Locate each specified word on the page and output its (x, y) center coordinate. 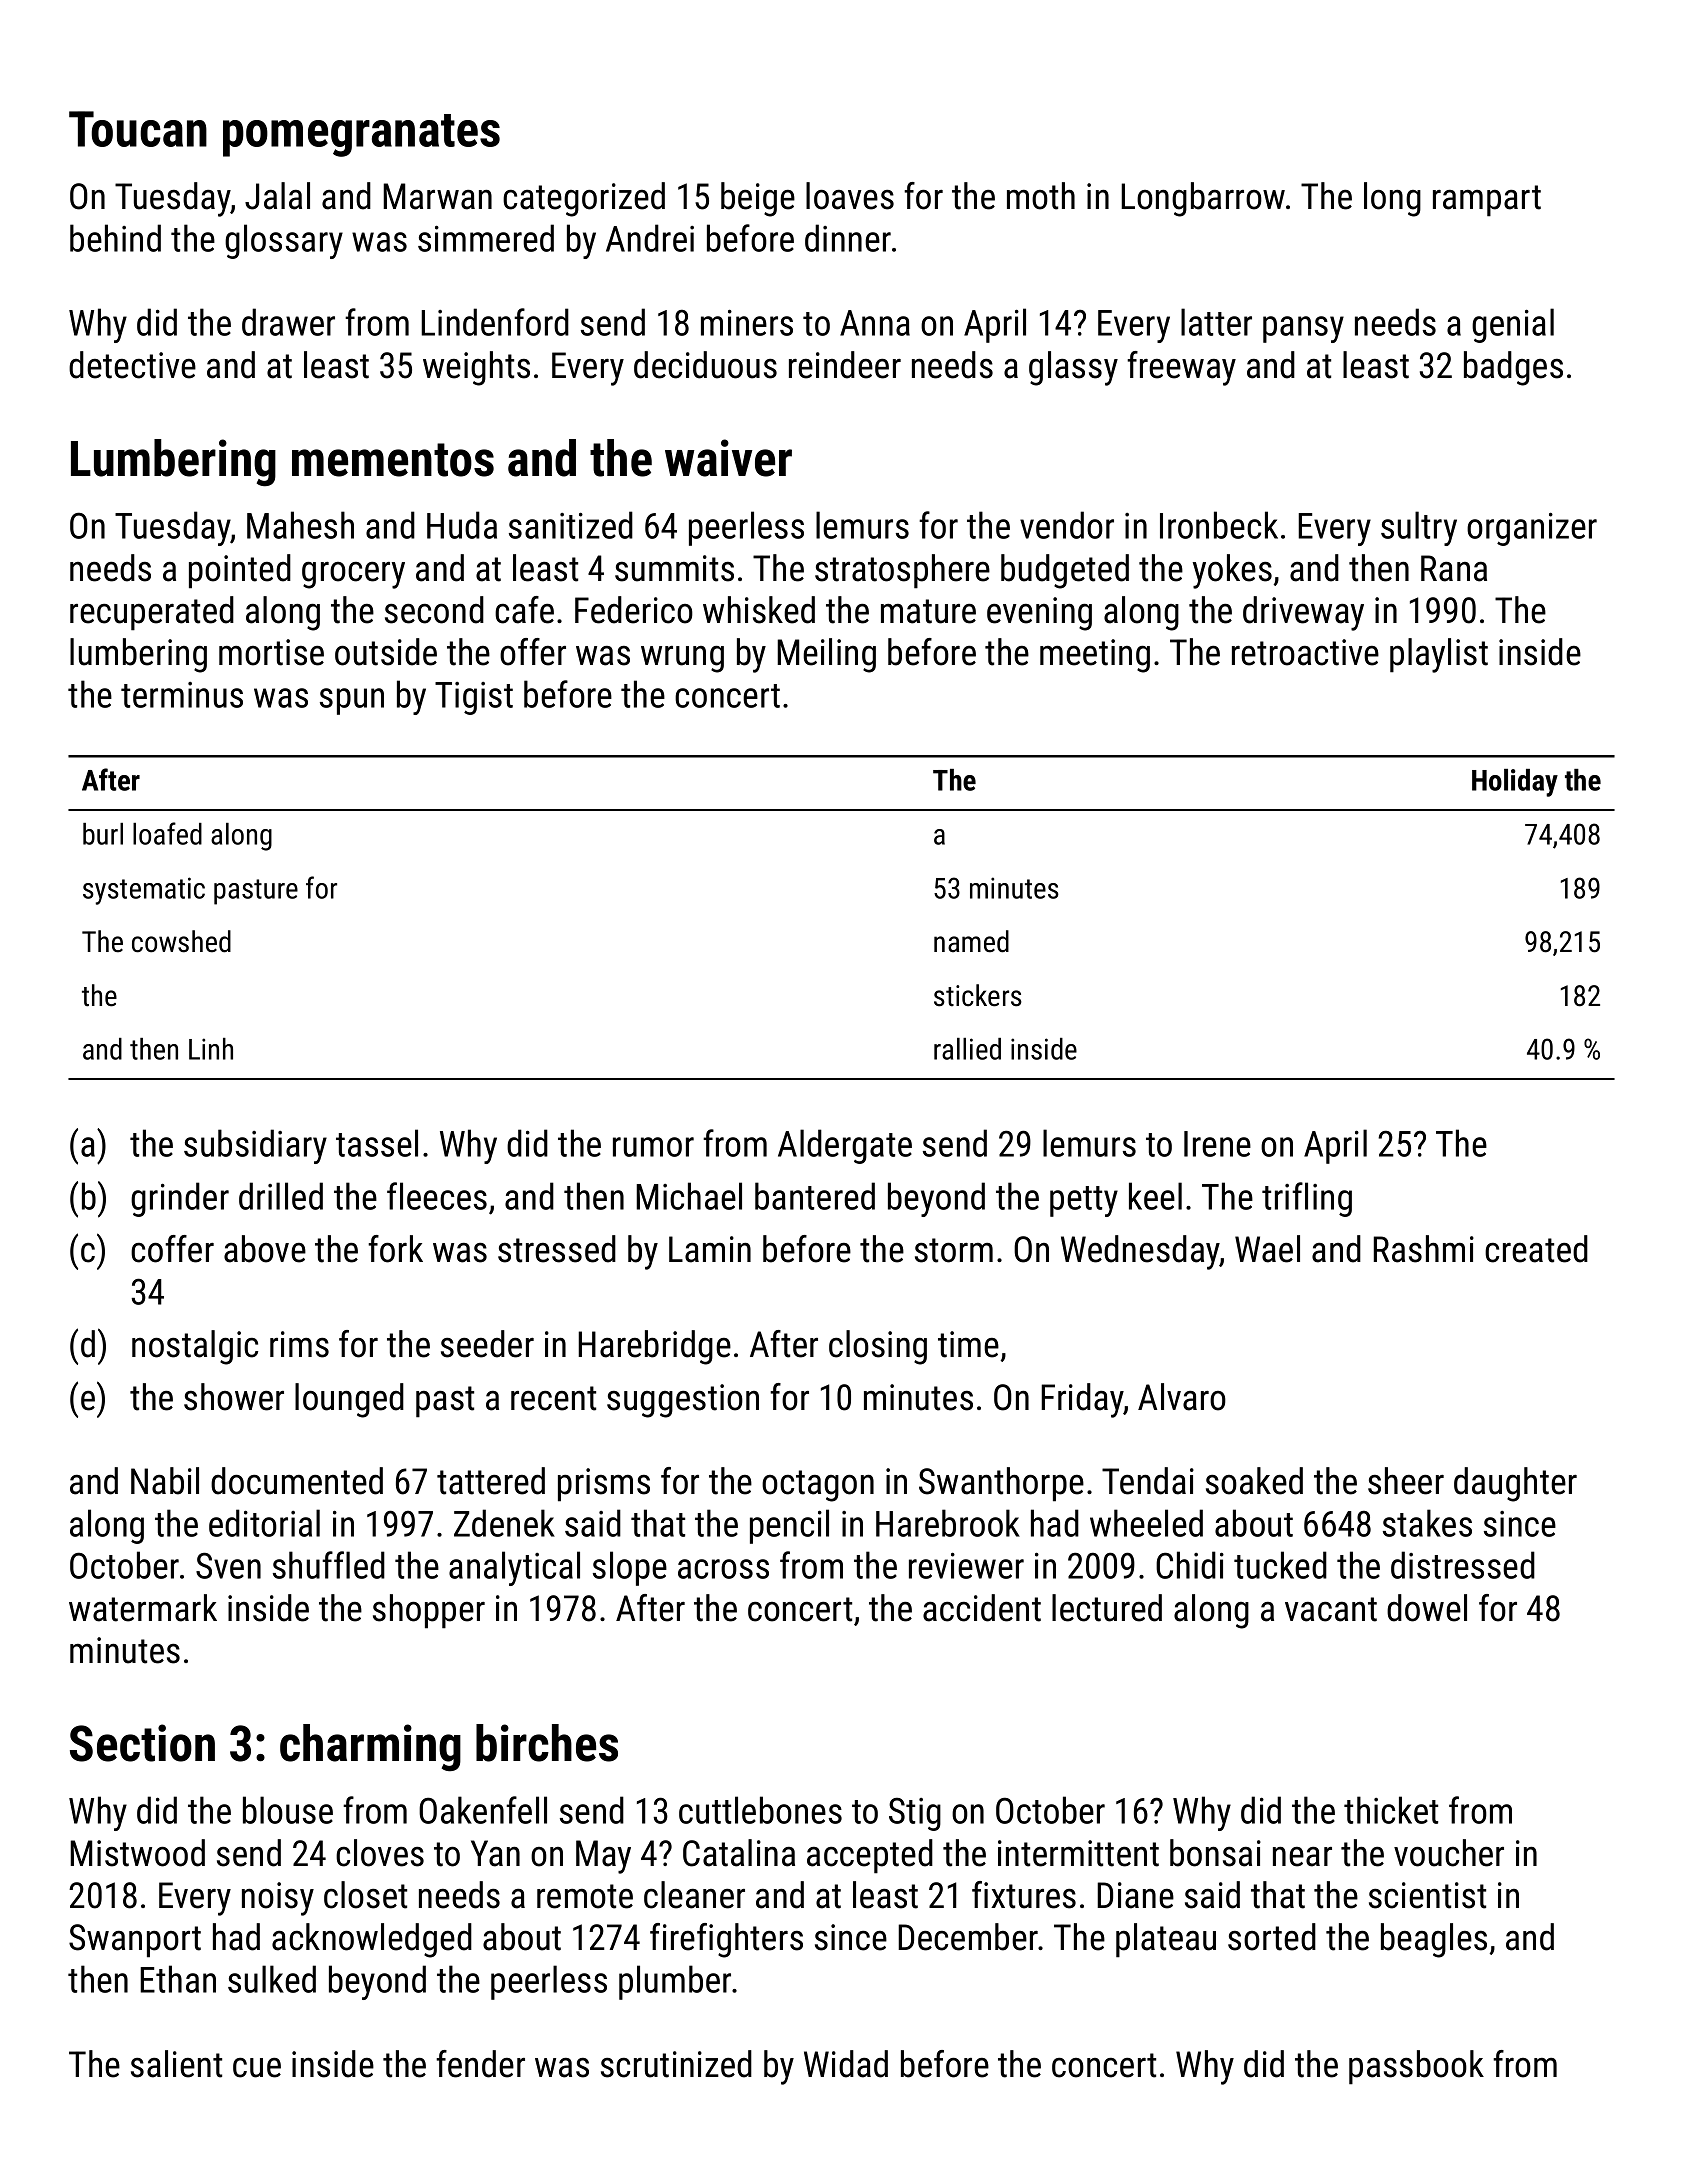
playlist (1439, 655)
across (723, 1569)
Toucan (138, 129)
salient (176, 2064)
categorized (584, 199)
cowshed (181, 941)
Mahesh (300, 525)
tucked (1280, 1565)
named (971, 941)
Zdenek (504, 1523)
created (1536, 1249)
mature (928, 611)
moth (1041, 196)
